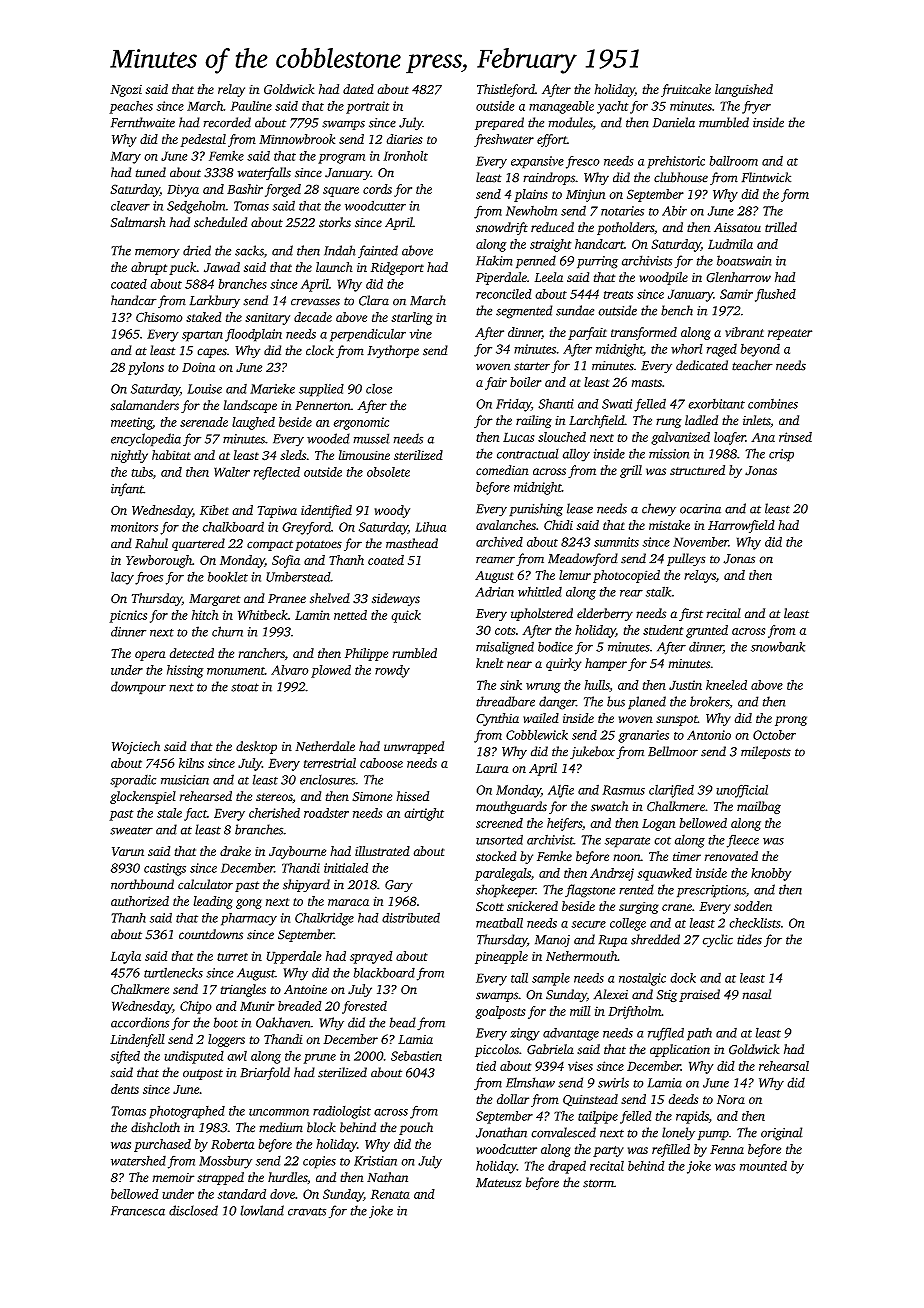 This screenshot has height=1308, width=924. I want to click on pulleys, so click(686, 560).
